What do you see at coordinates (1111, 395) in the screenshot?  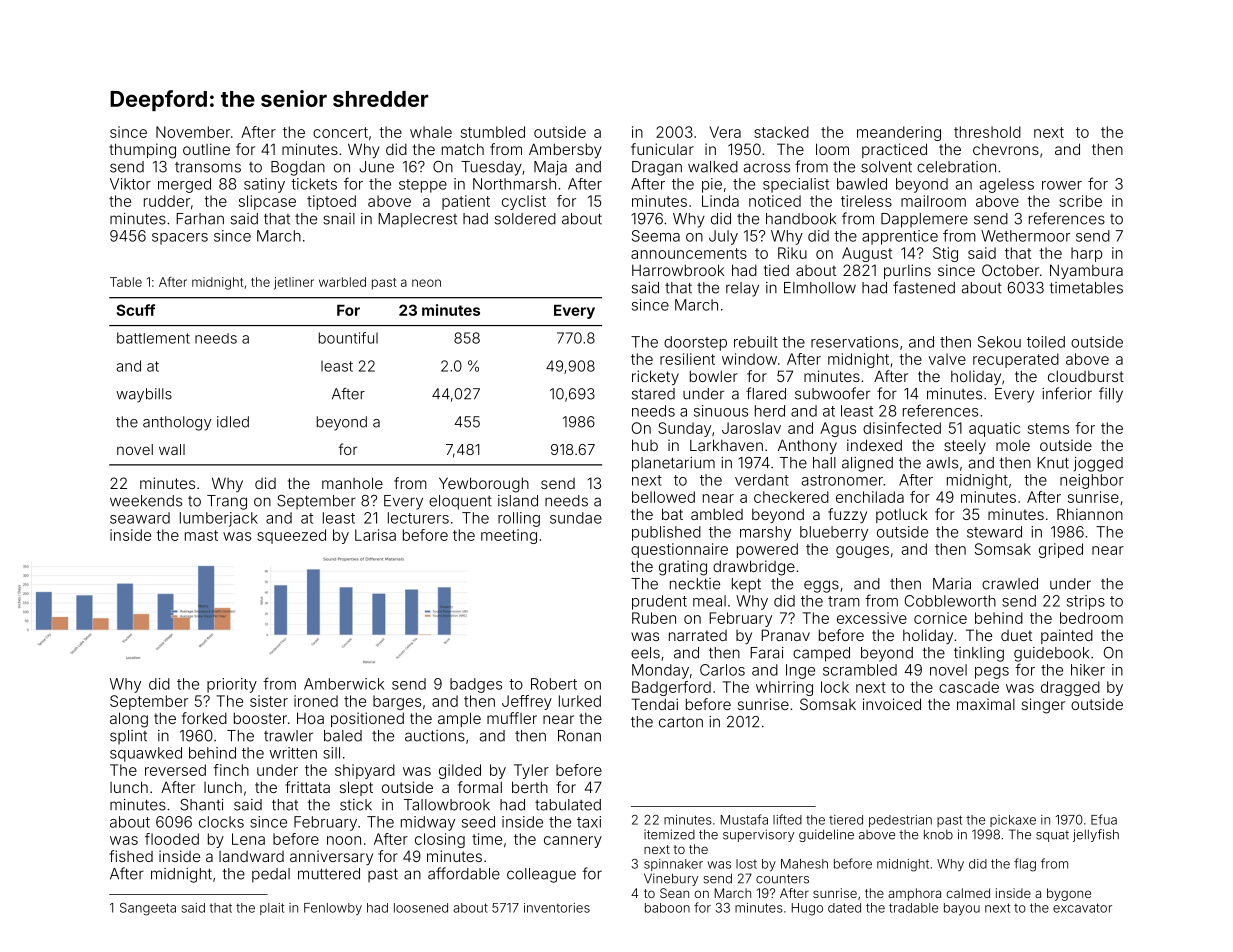 I see `filly` at bounding box center [1111, 395].
